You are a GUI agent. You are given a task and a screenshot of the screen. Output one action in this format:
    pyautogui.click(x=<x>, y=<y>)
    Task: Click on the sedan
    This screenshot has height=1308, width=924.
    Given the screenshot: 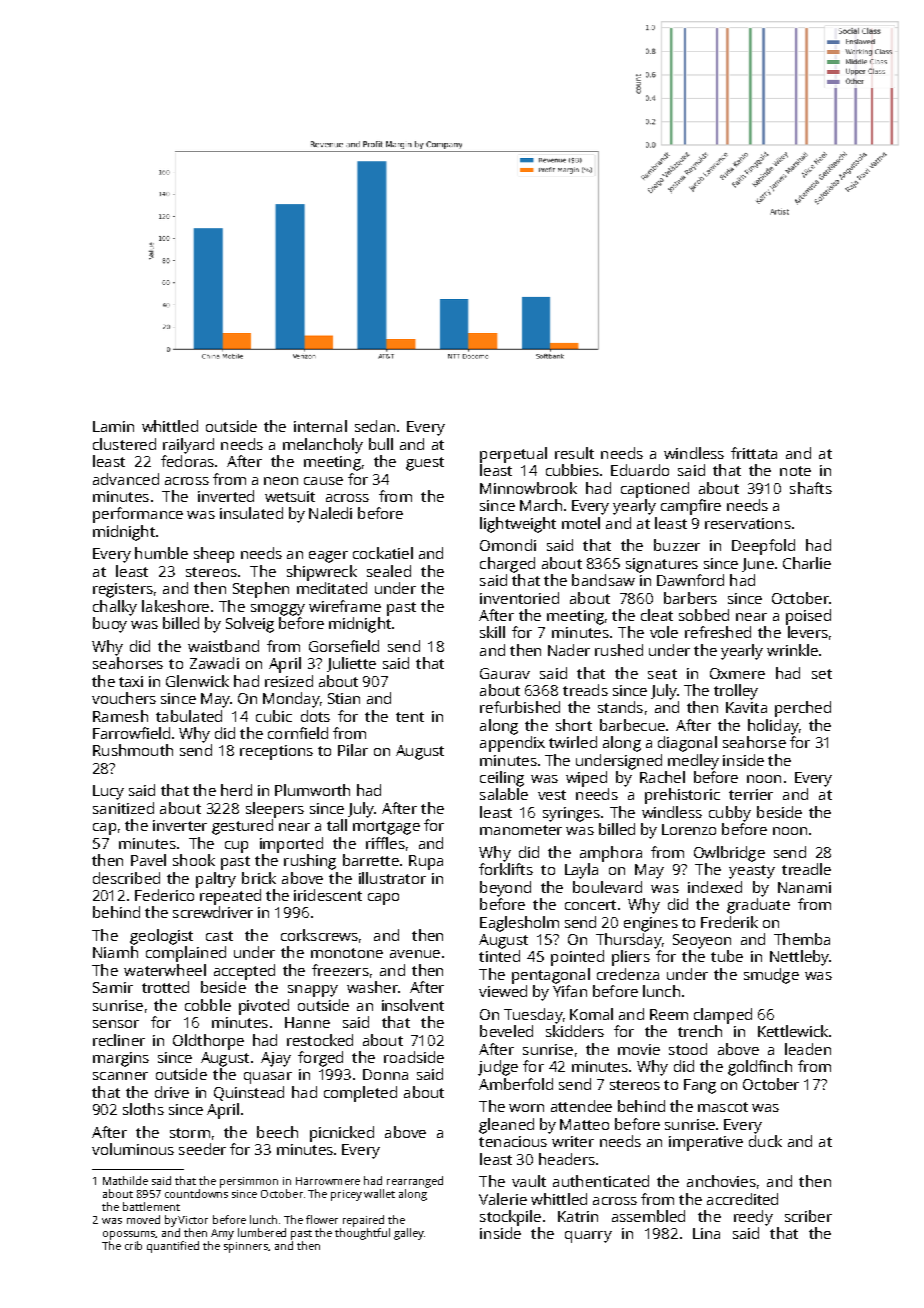 What is the action you would take?
    pyautogui.click(x=375, y=426)
